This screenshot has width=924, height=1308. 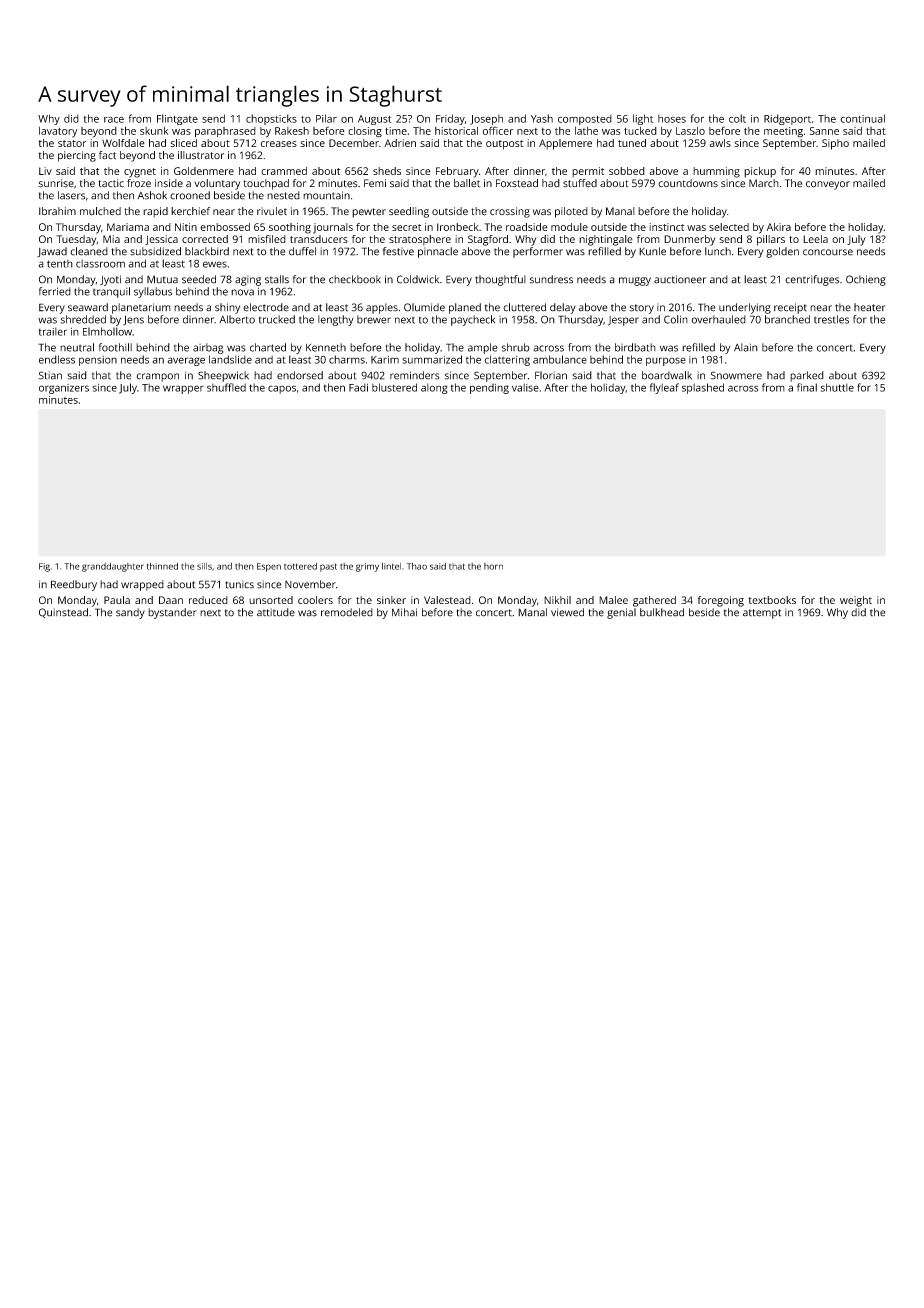 I want to click on composted, so click(x=585, y=119).
